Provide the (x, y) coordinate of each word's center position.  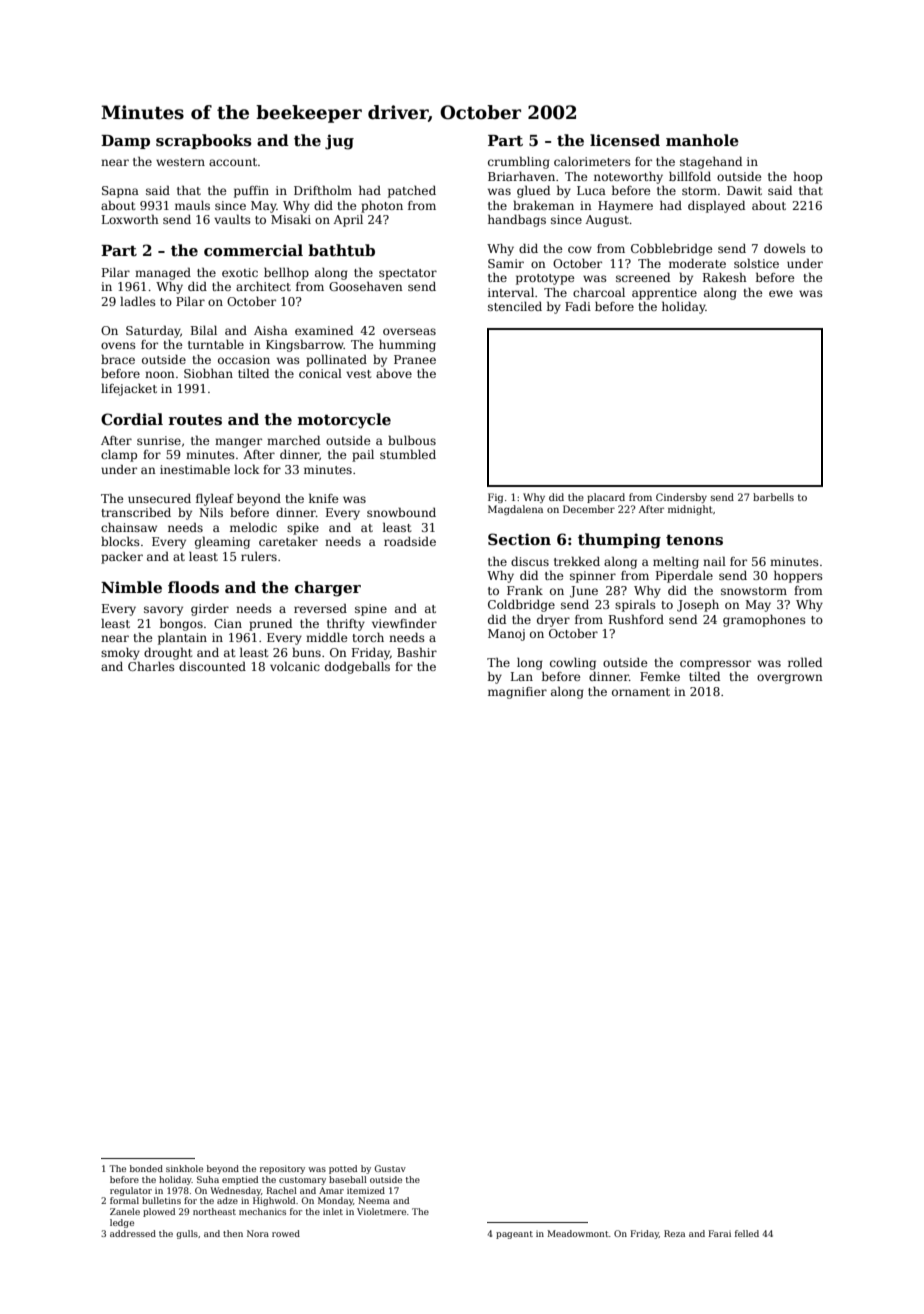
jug (339, 142)
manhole (702, 140)
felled (747, 1233)
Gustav (390, 1168)
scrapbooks (204, 141)
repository (282, 1169)
